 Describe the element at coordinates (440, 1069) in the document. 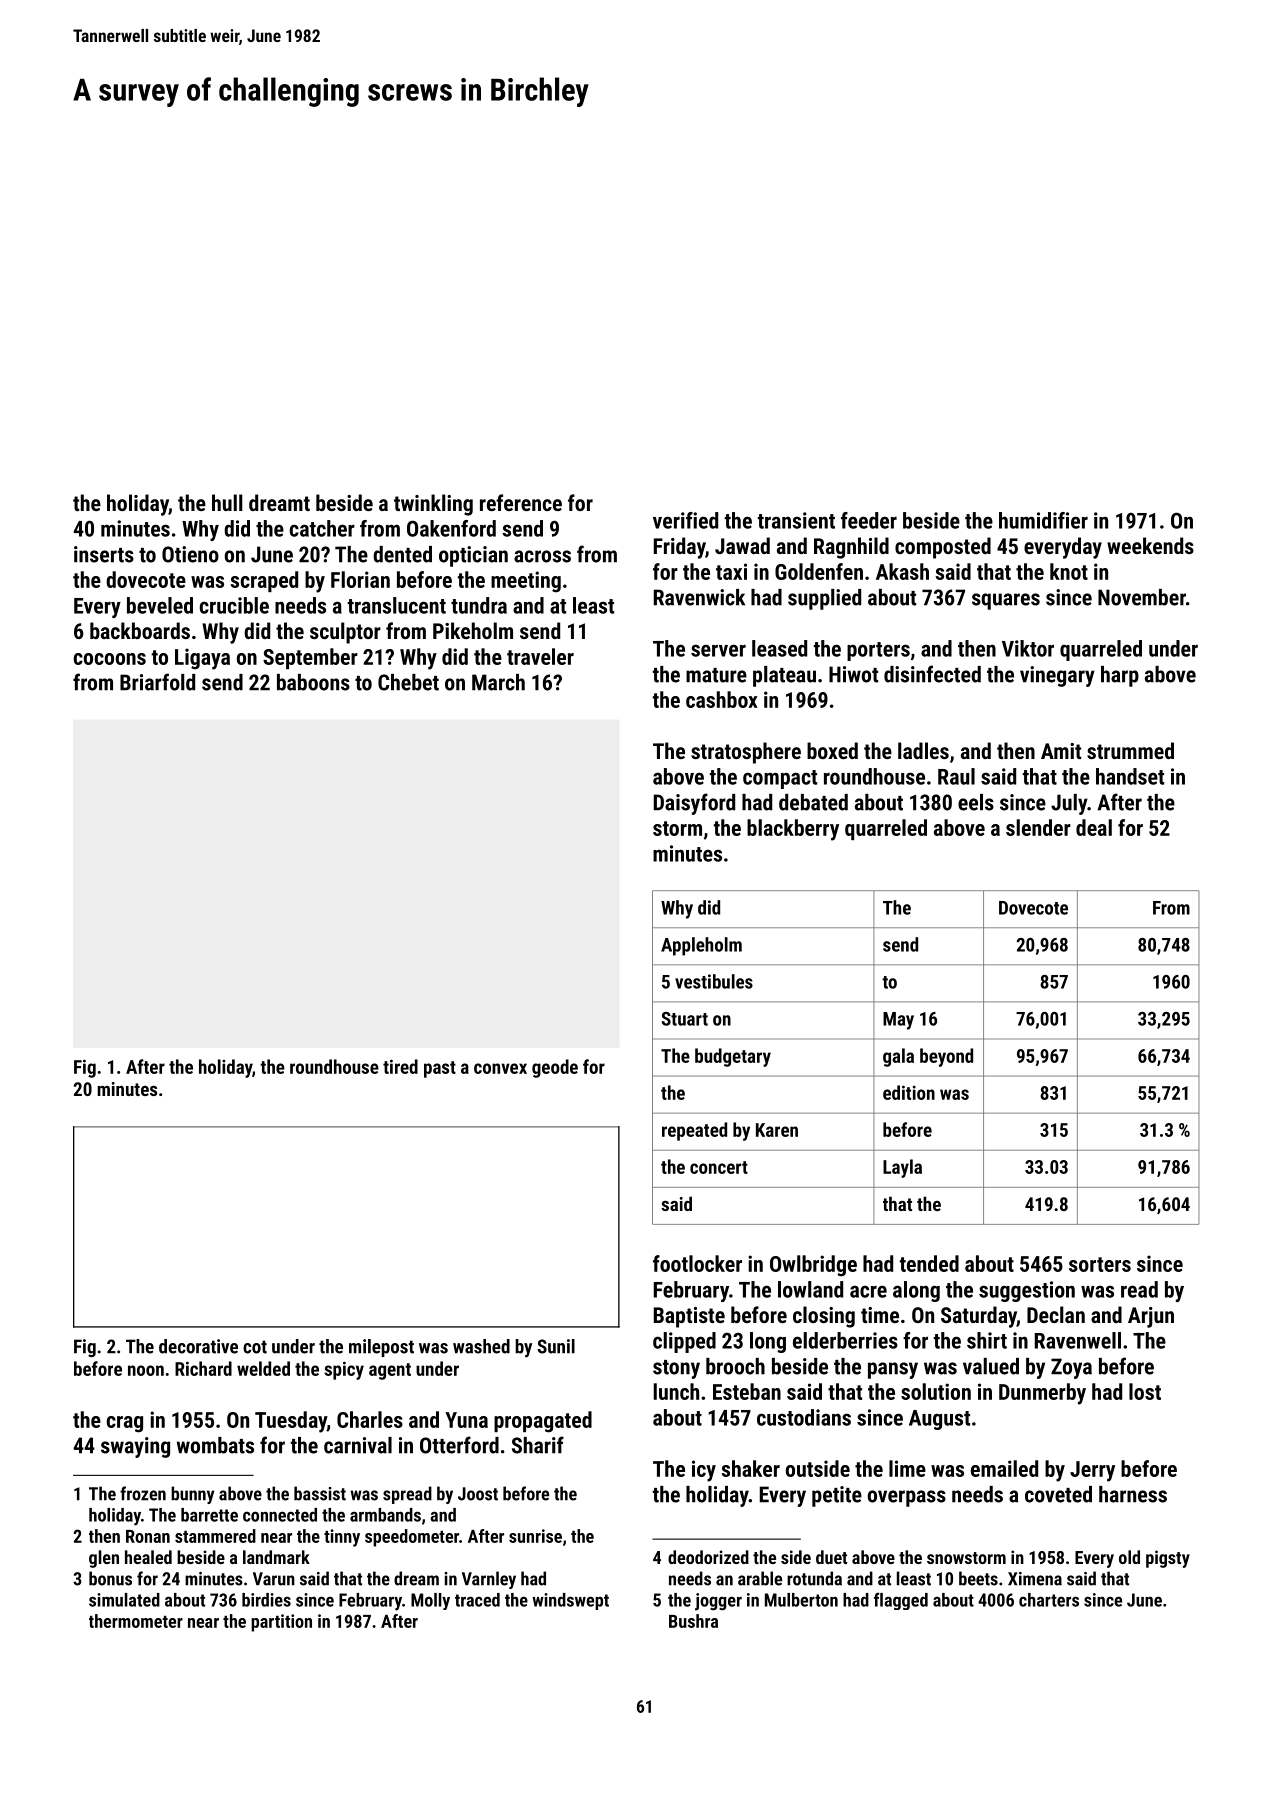

I see `past` at that location.
